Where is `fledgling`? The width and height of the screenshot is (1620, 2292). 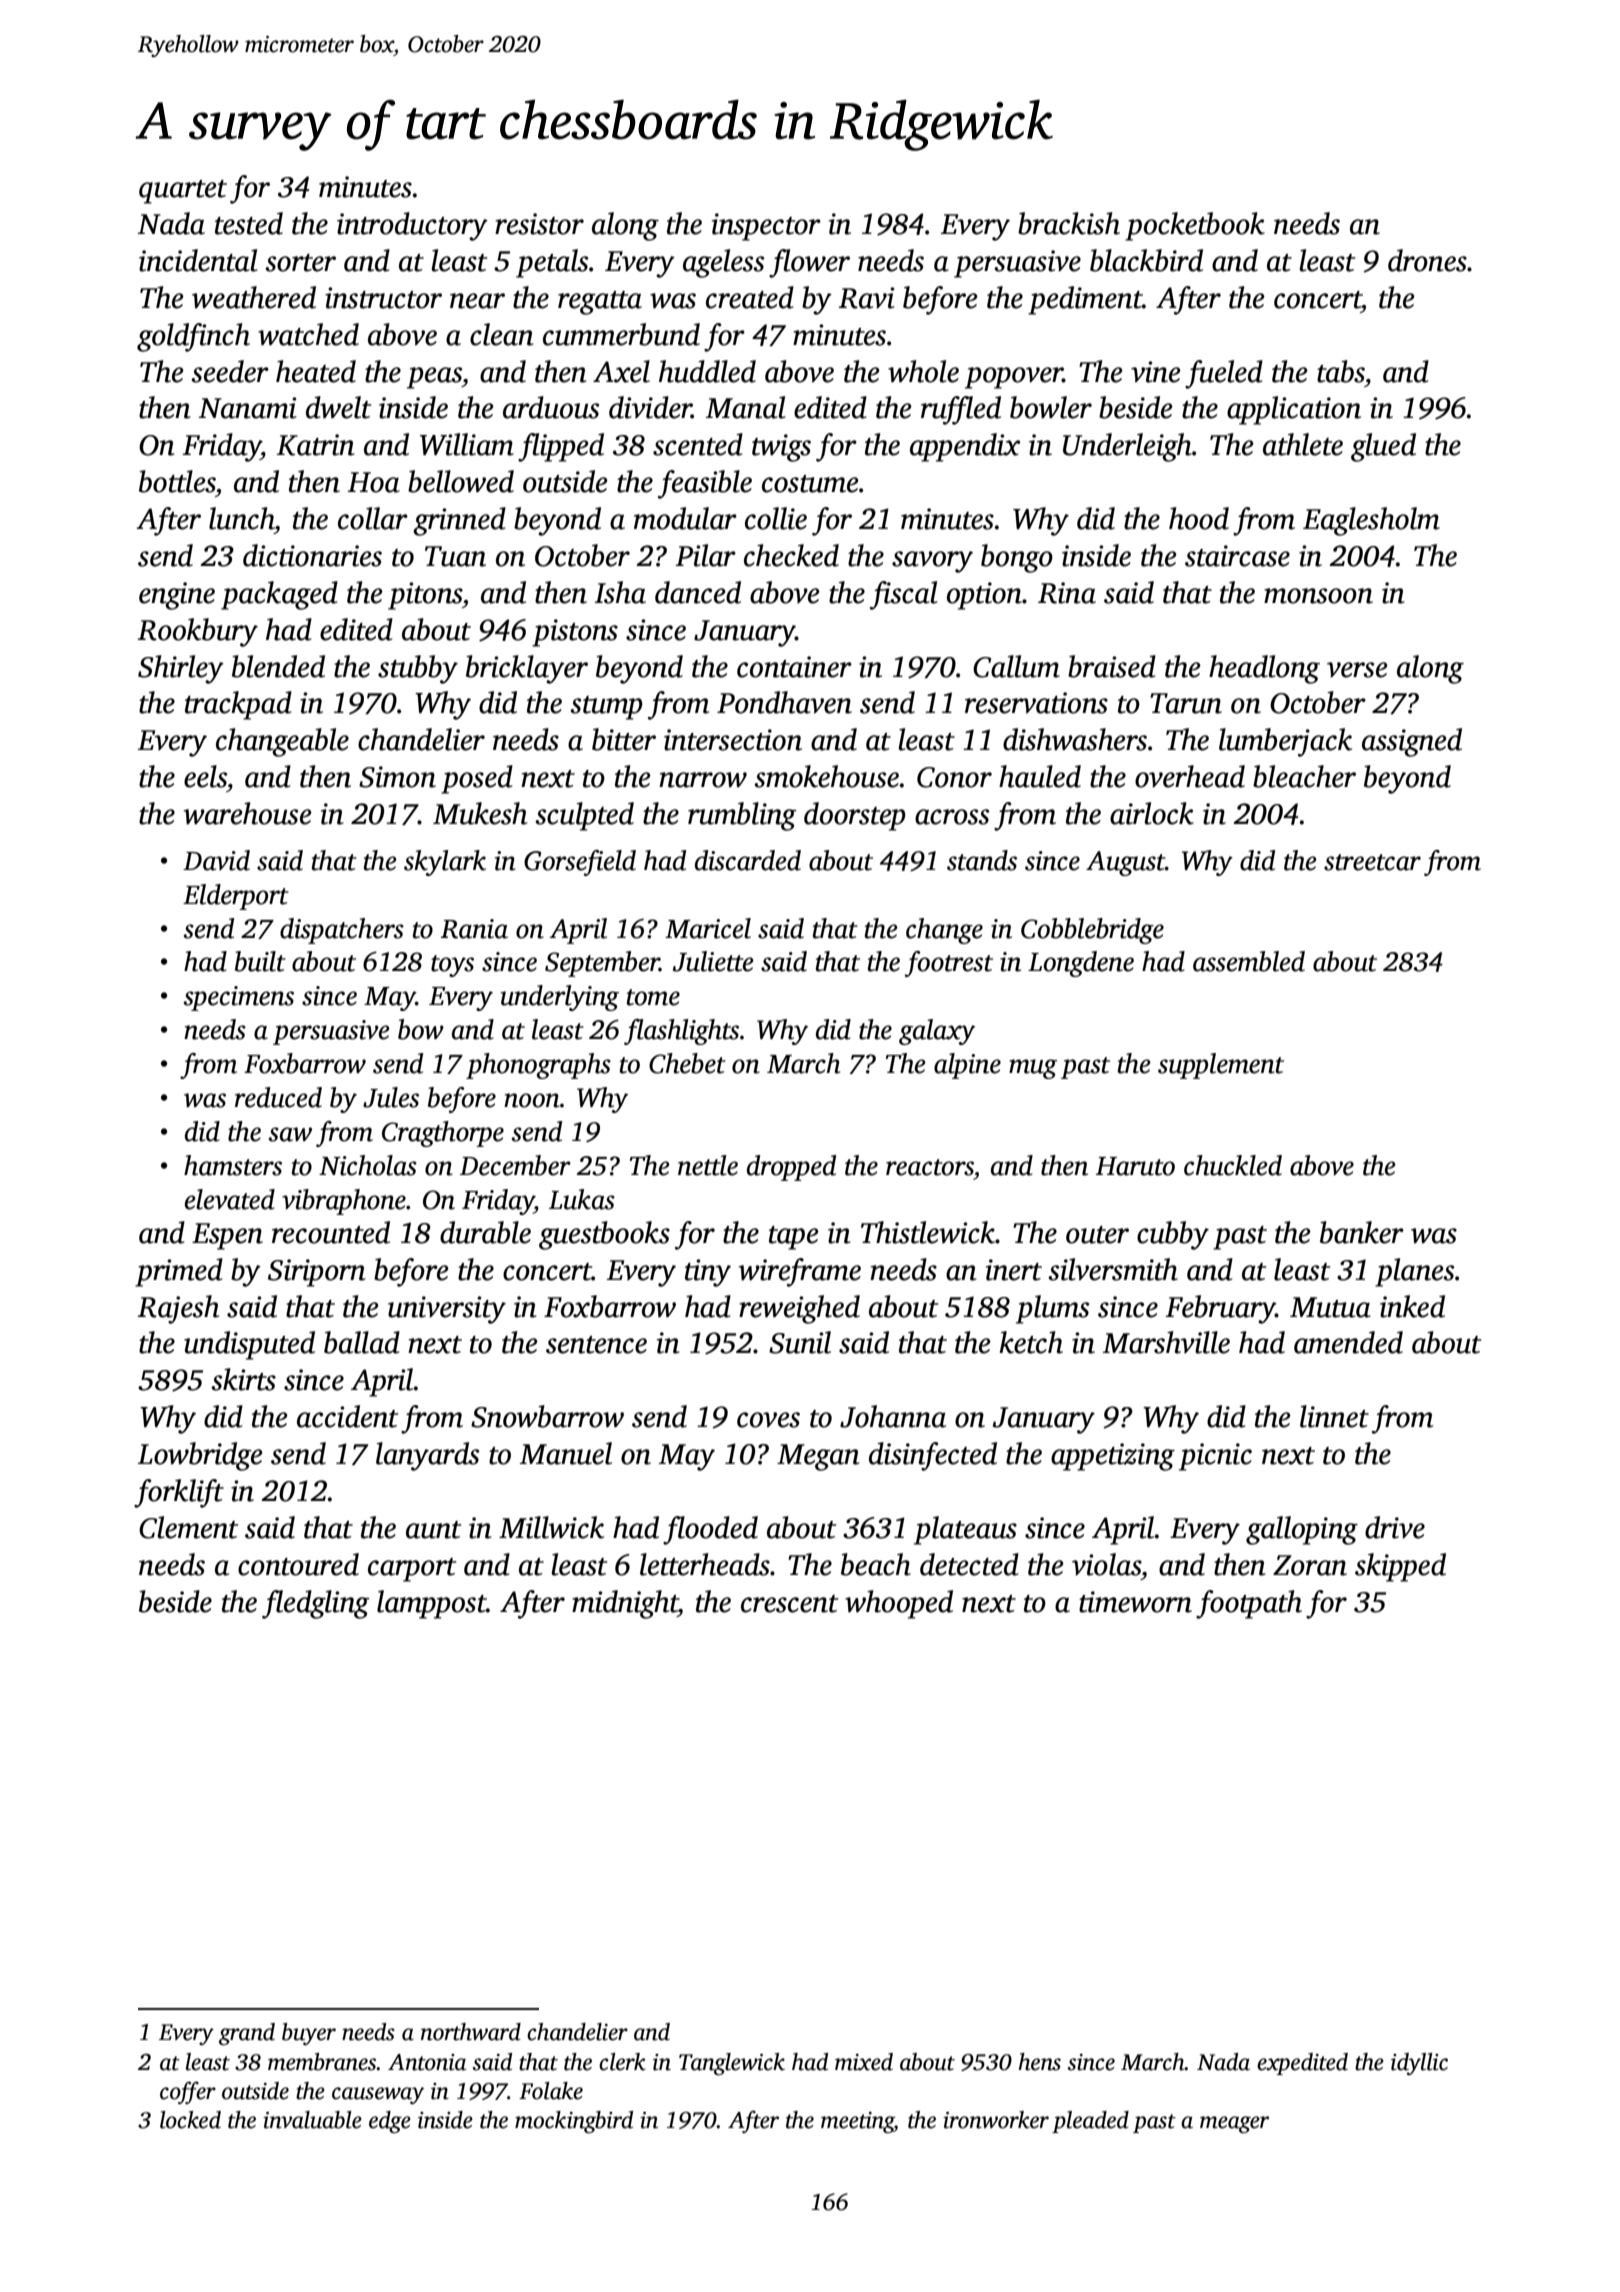
fledgling is located at coordinates (316, 1604).
